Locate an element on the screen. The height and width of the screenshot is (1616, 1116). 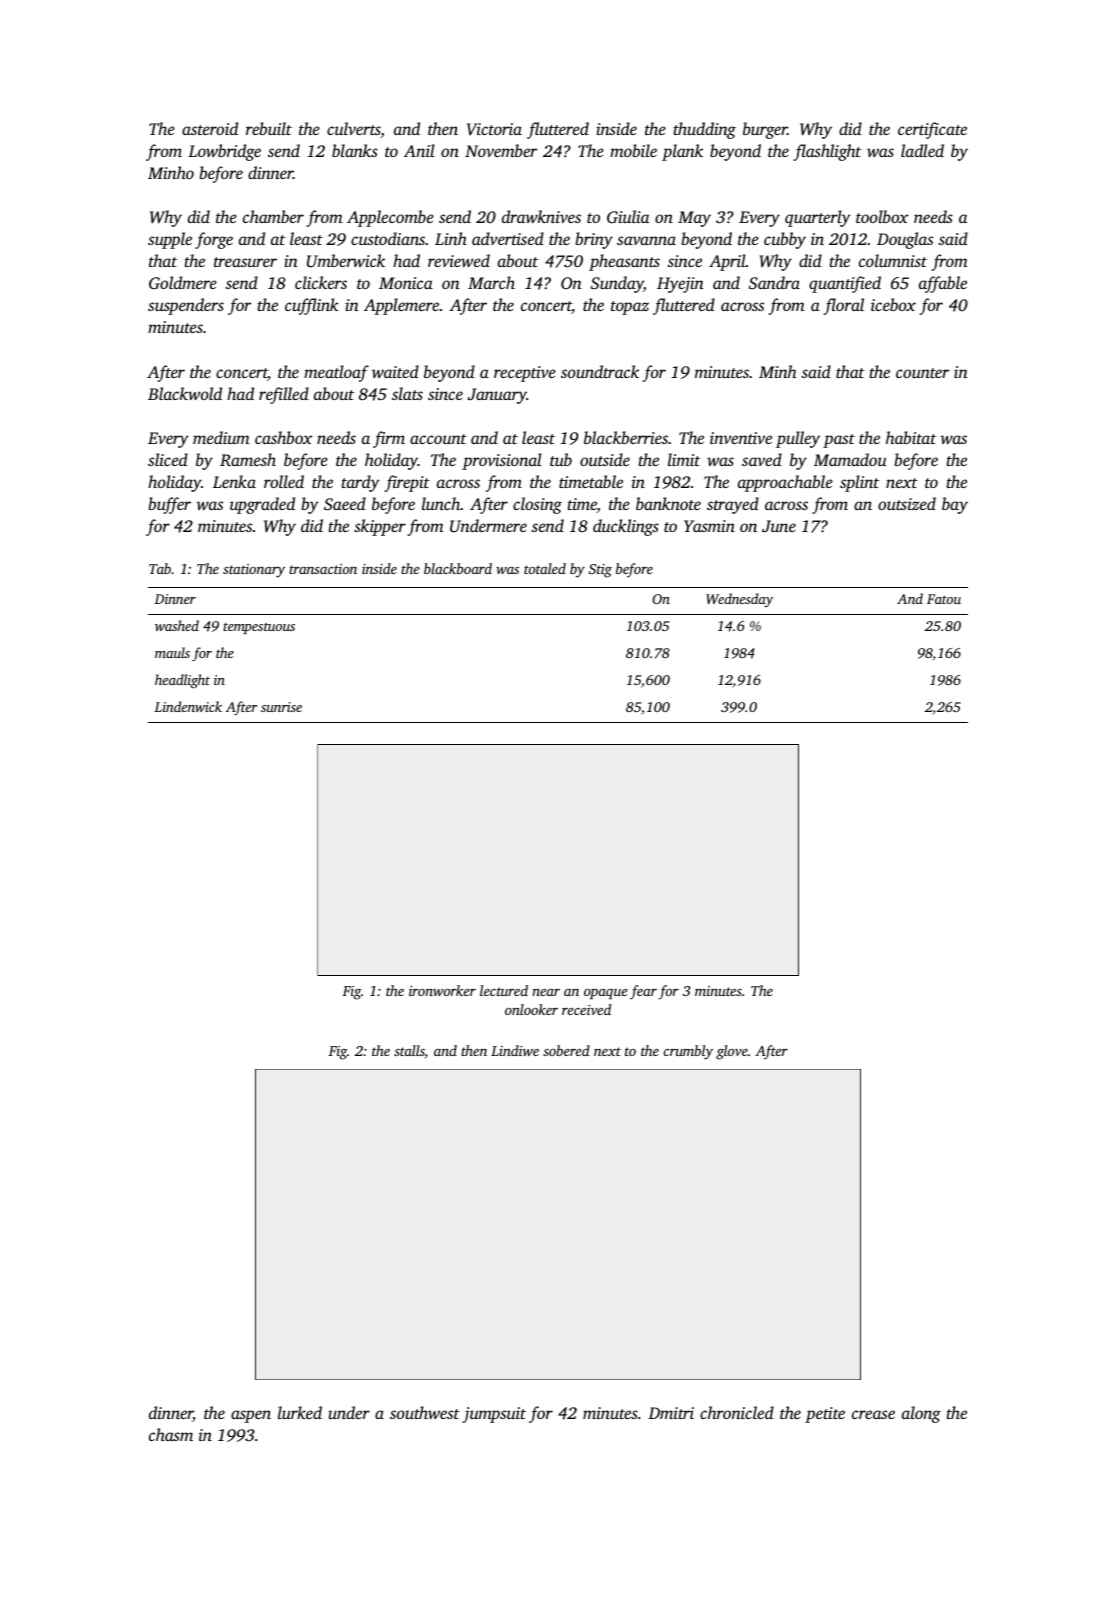
lectured is located at coordinates (504, 990).
